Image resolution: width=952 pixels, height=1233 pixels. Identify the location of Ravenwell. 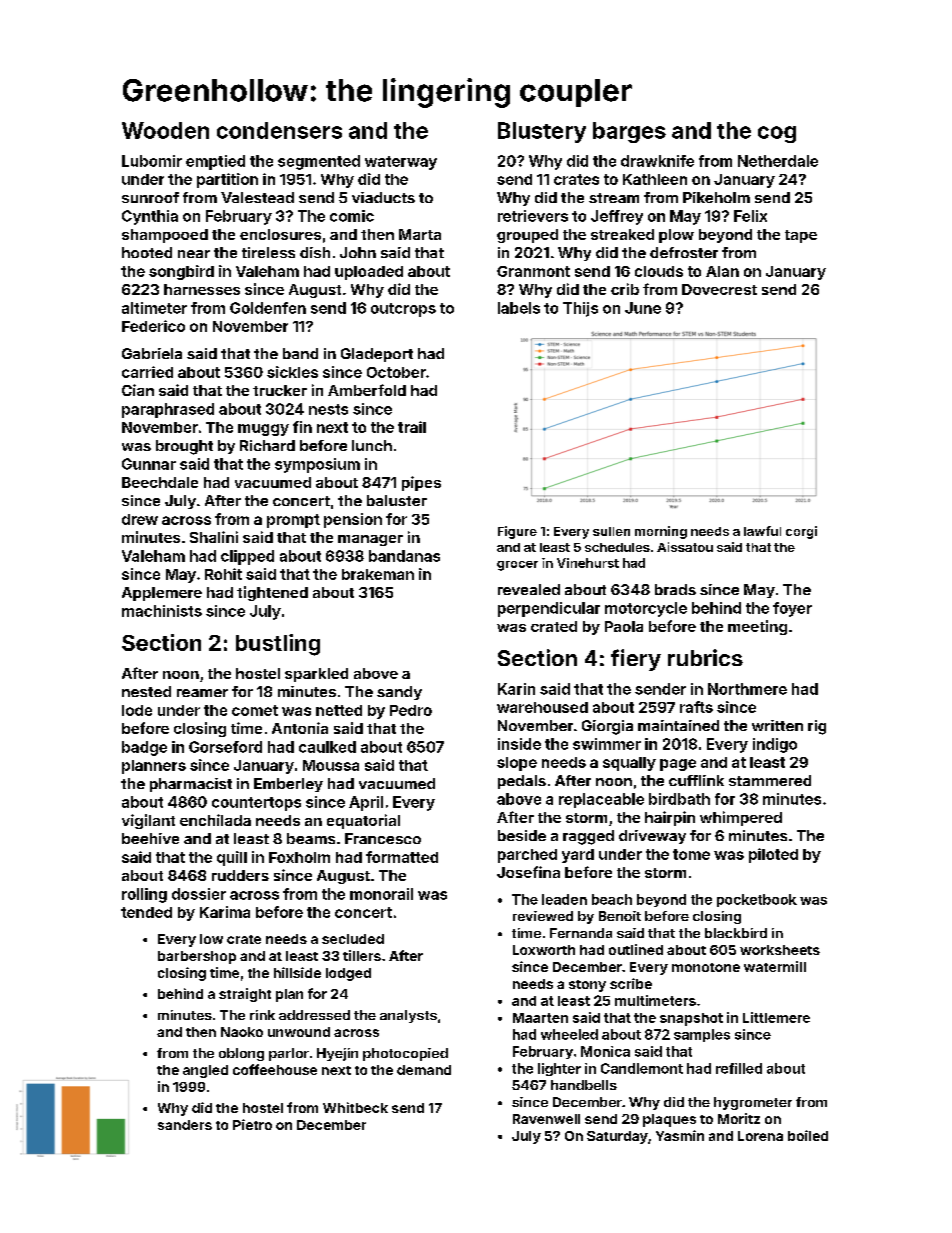
(546, 1119).
